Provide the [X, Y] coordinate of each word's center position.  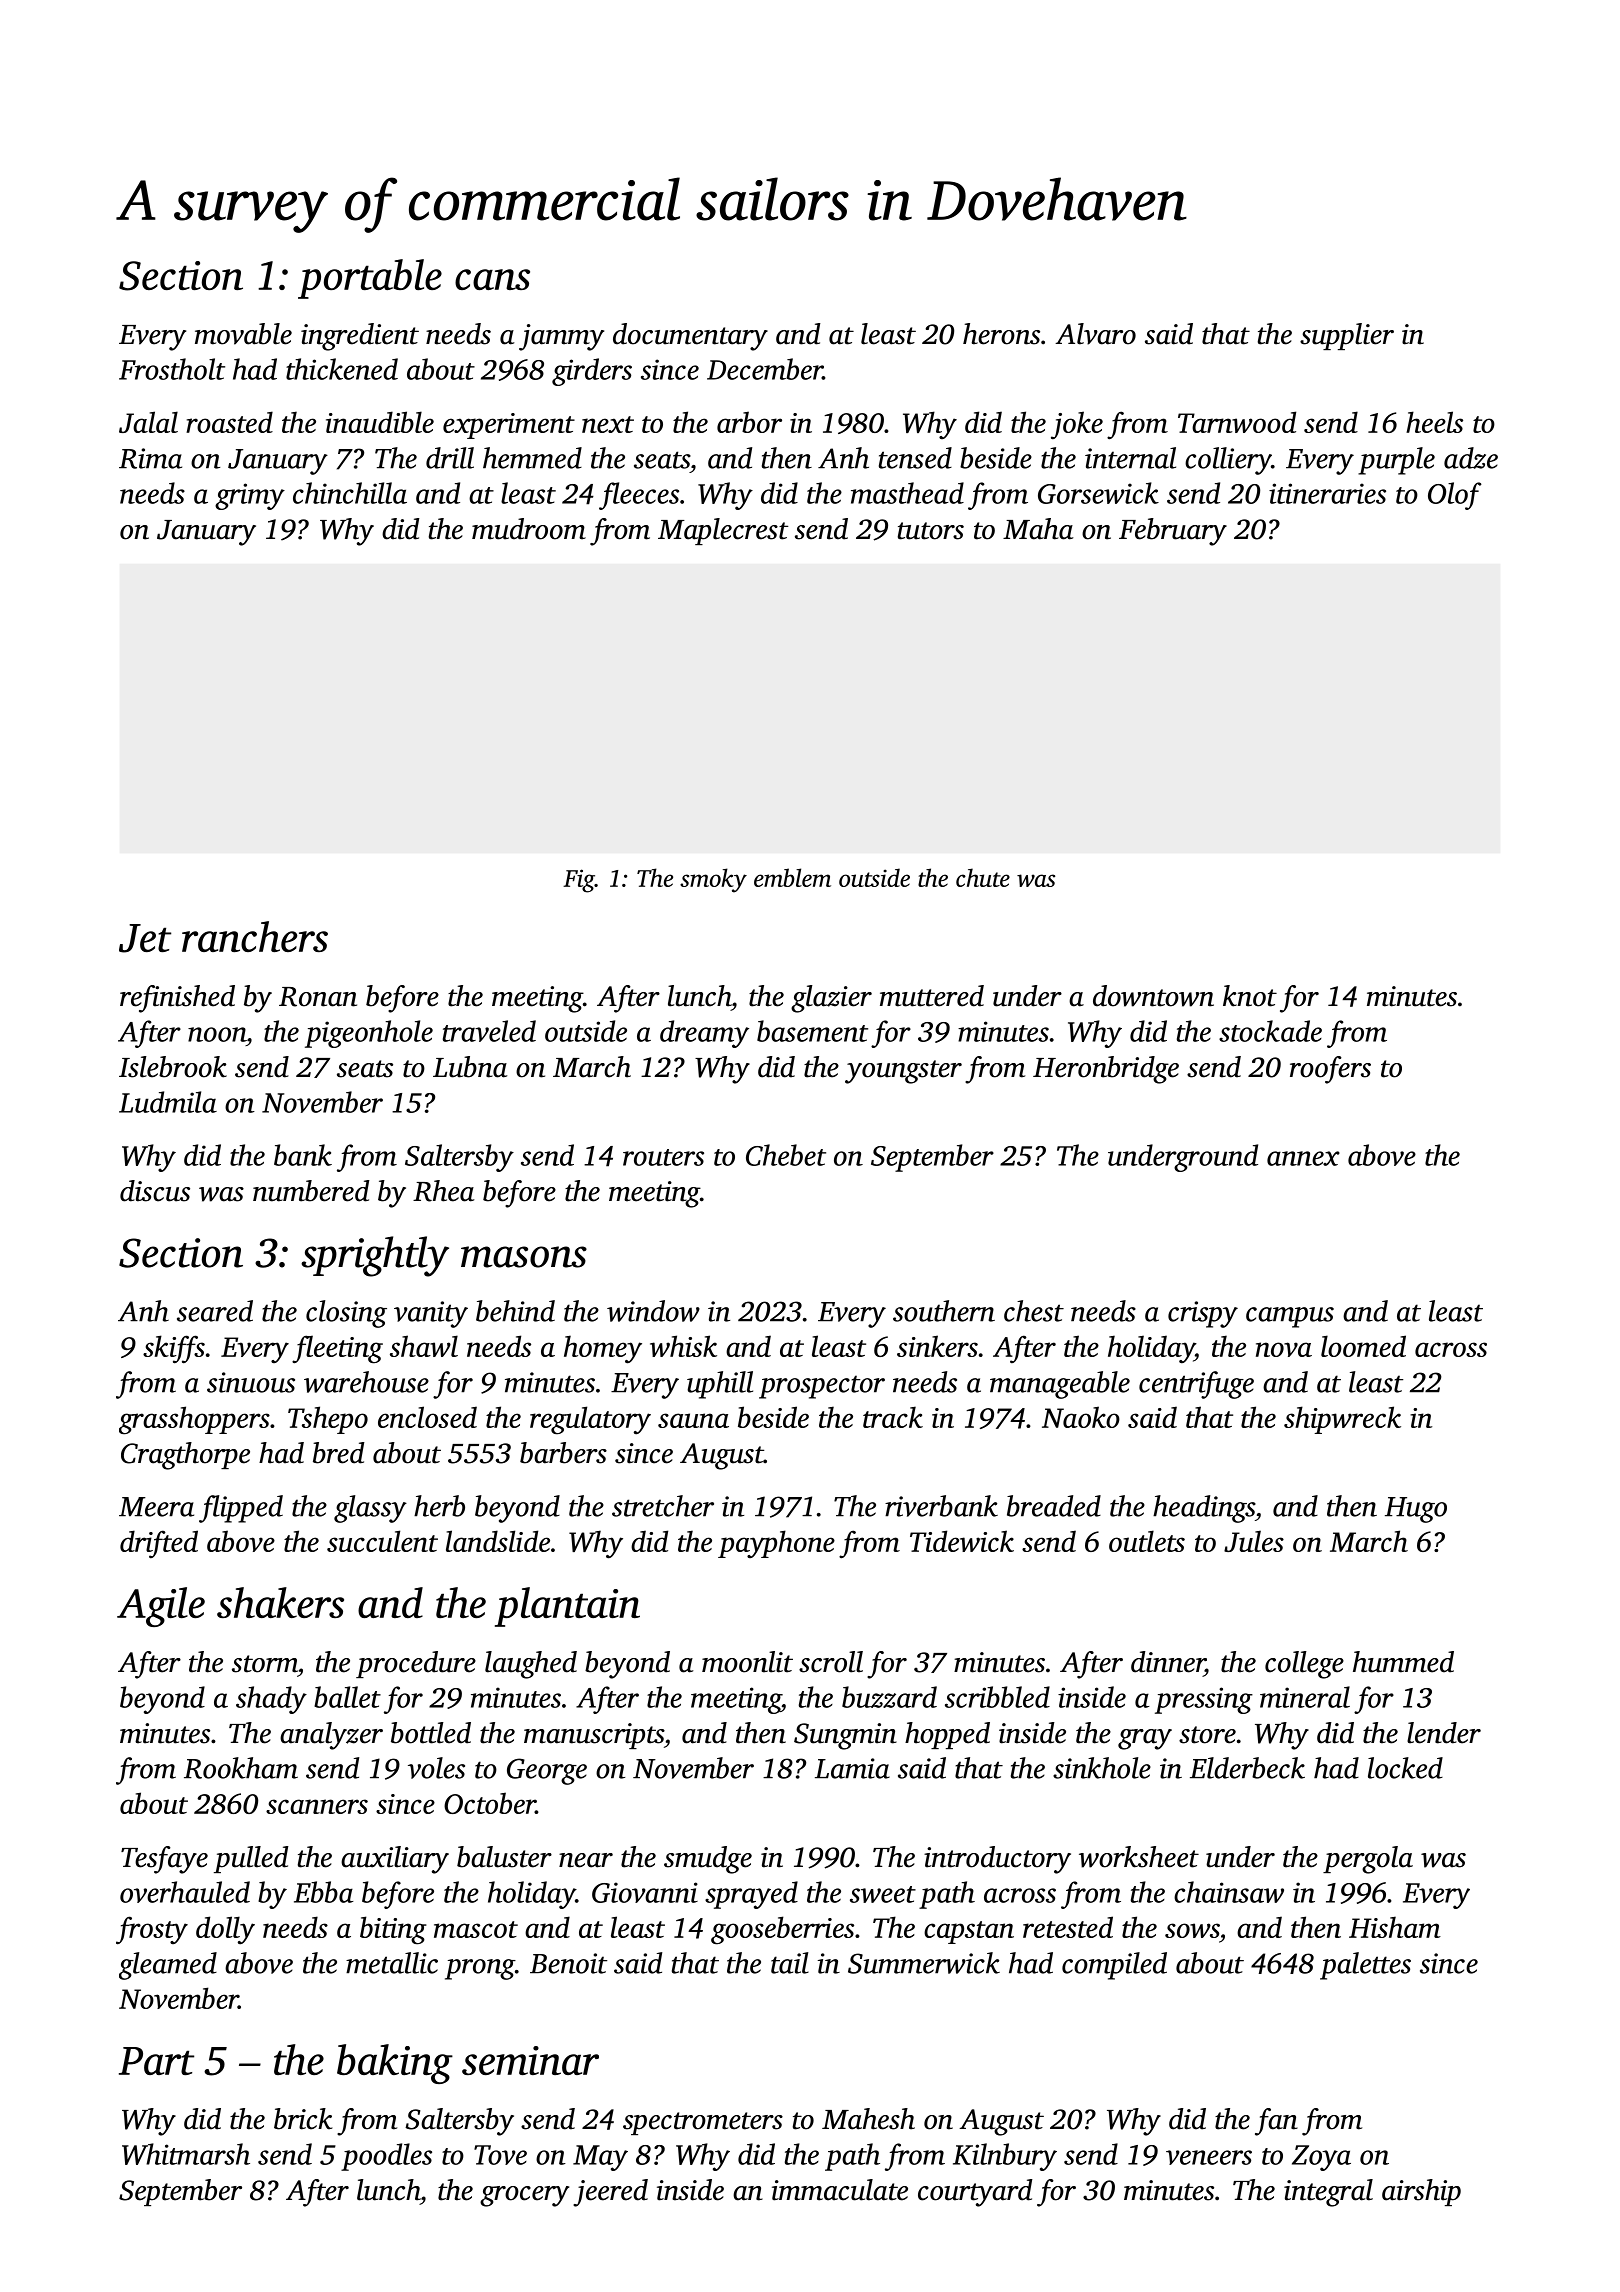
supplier [1347, 336]
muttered [932, 996]
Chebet [786, 1155]
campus [1290, 1317]
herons [1001, 334]
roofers [1330, 1070]
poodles [386, 2157]
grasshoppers [194, 1420]
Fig [579, 881]
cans [492, 279]
